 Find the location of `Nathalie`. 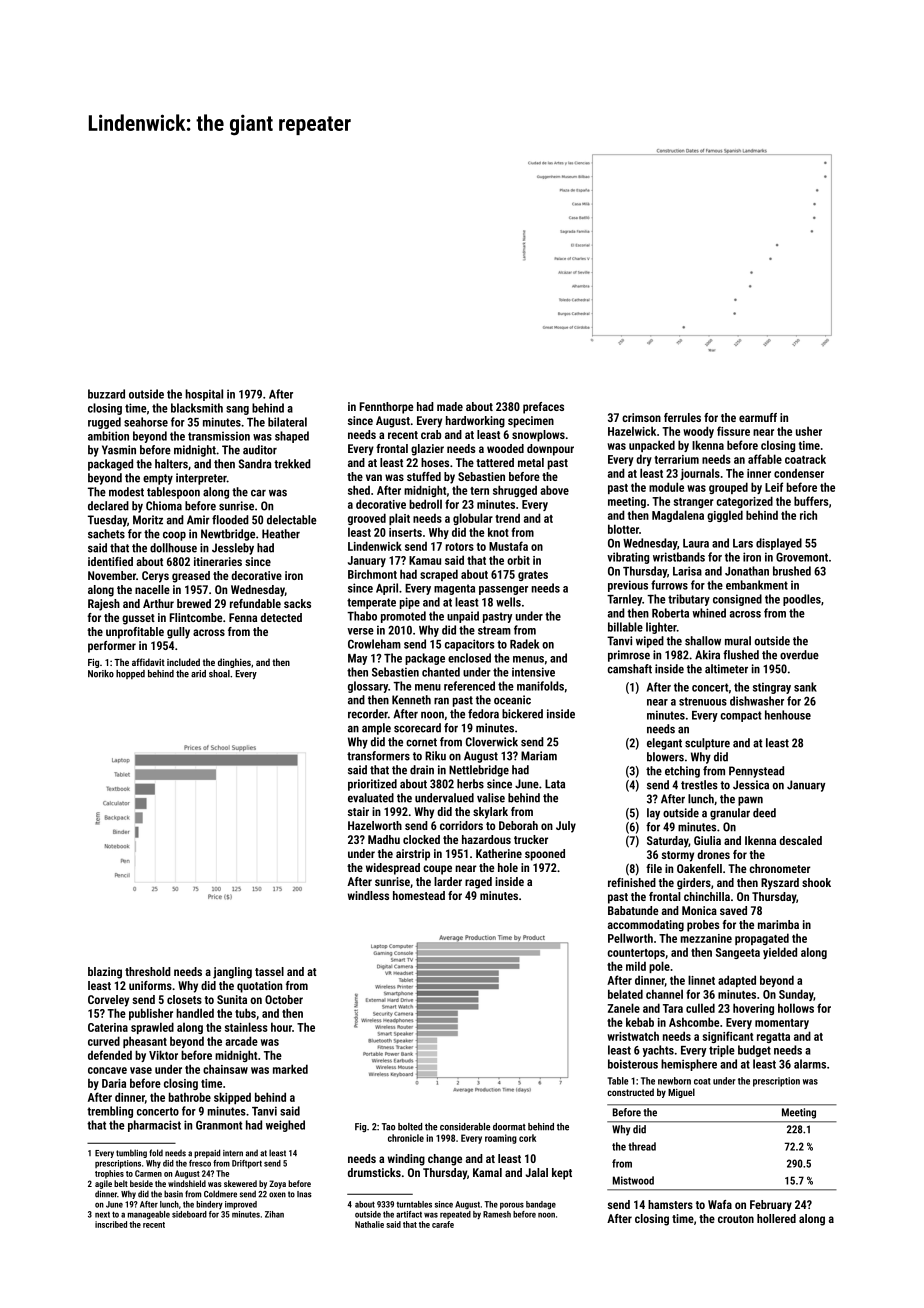

Nathalie is located at coordinates (369, 1224).
